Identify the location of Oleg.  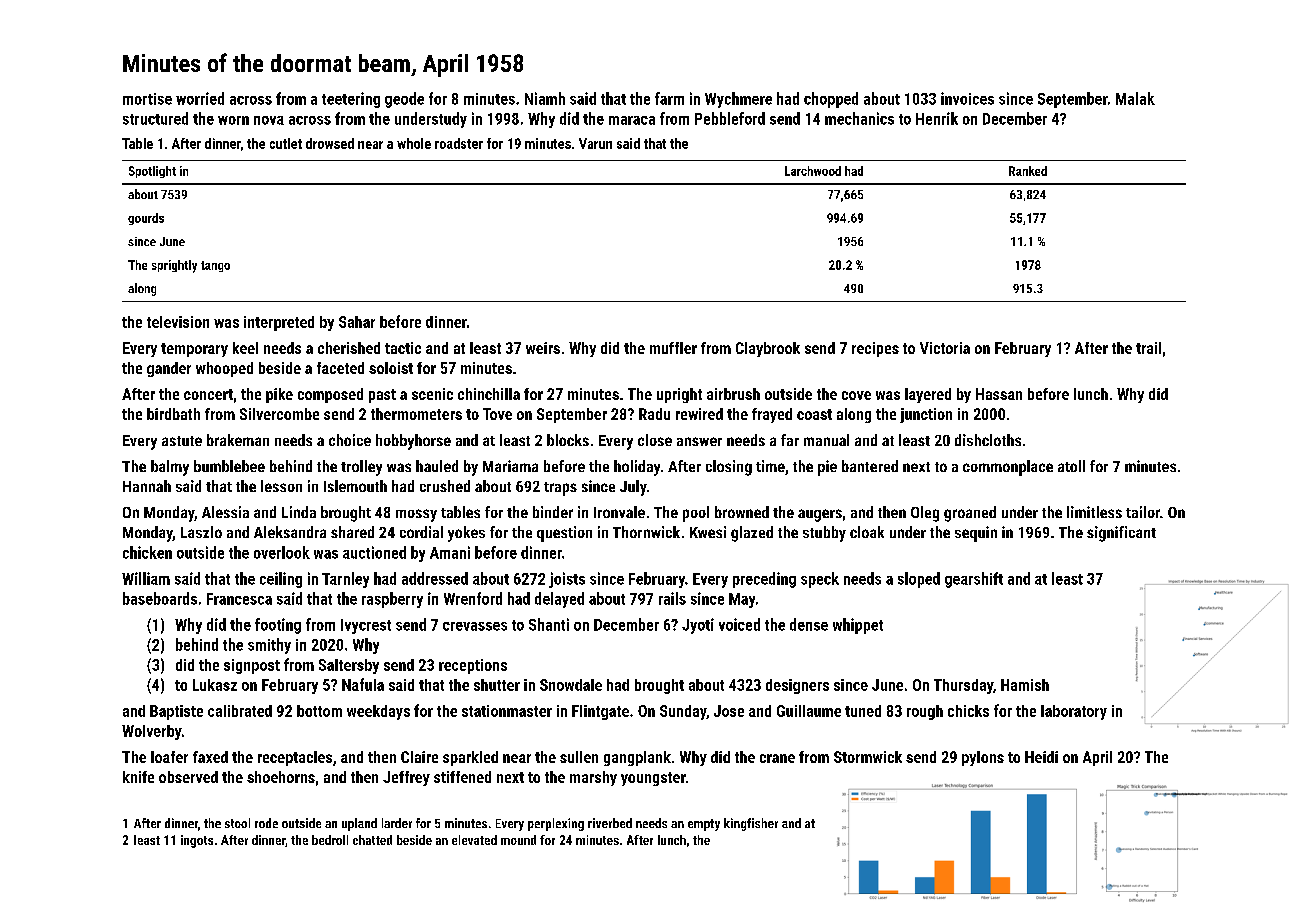
(925, 514).
